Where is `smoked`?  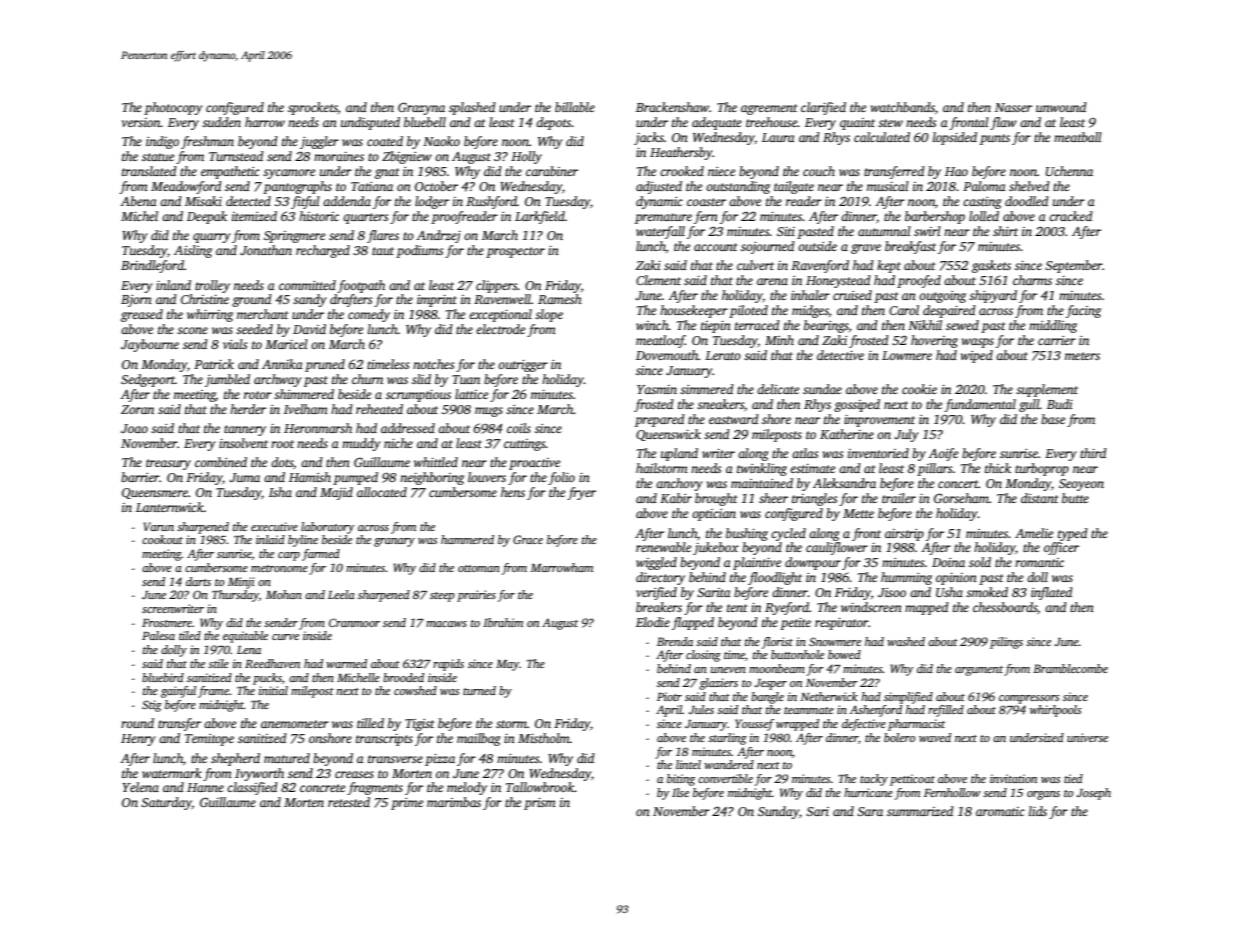 smoked is located at coordinates (987, 592).
